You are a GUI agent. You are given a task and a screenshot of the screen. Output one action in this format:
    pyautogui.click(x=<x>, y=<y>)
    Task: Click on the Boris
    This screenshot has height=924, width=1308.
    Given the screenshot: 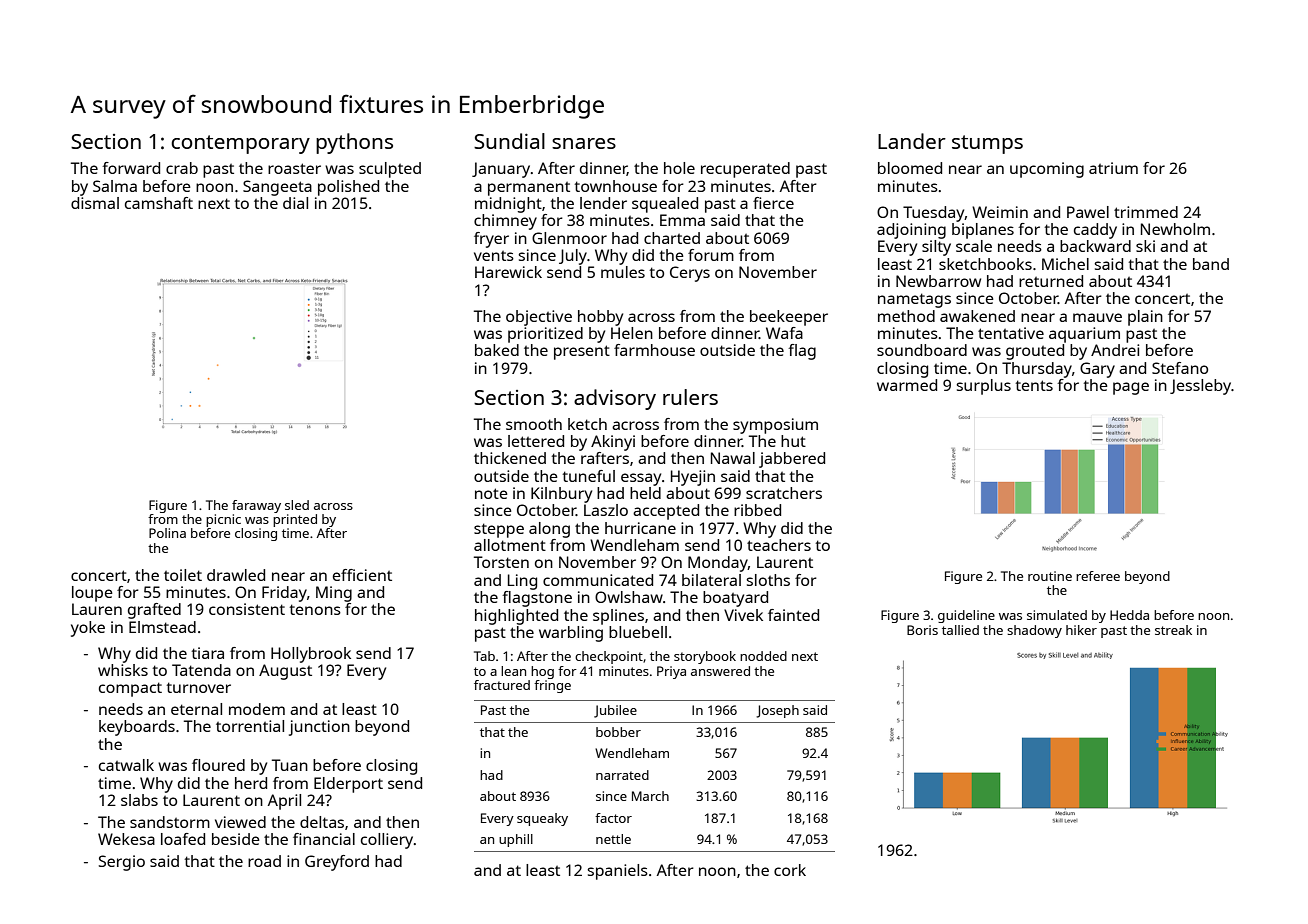 What is the action you would take?
    pyautogui.click(x=922, y=630)
